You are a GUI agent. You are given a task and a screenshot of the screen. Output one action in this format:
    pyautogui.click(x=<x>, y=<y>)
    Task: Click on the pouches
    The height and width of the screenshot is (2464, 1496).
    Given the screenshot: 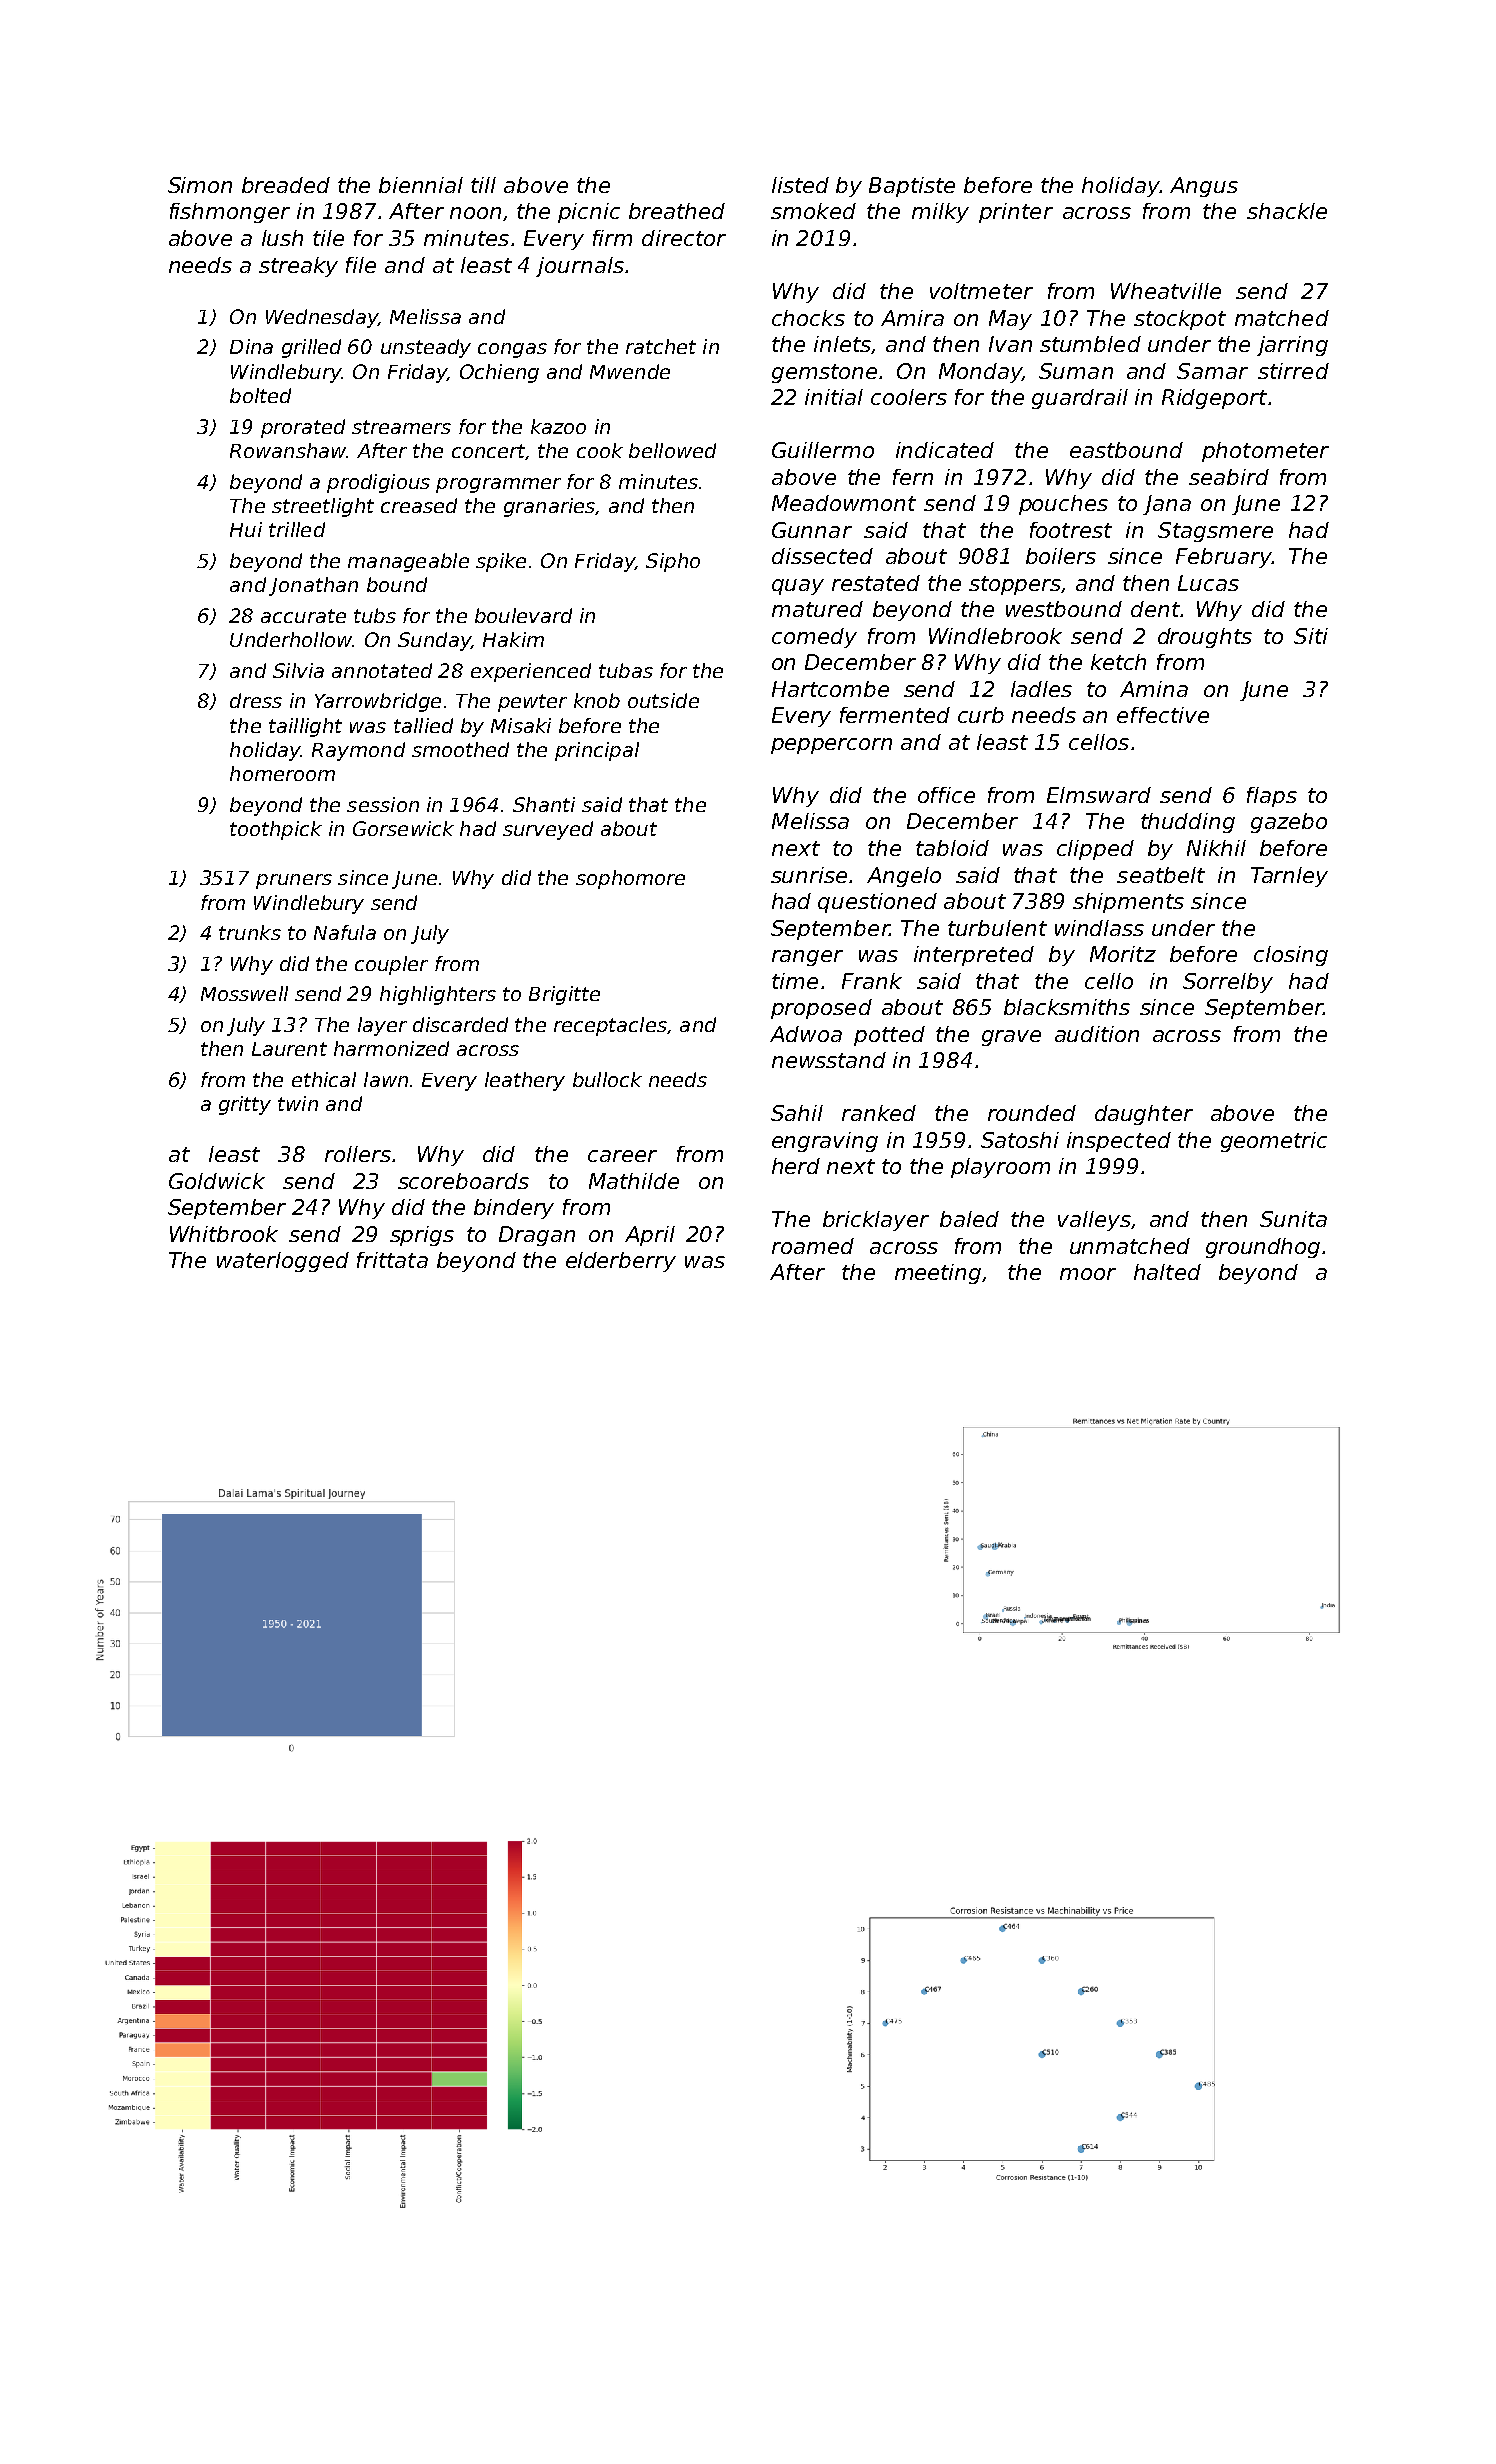 What is the action you would take?
    pyautogui.click(x=1063, y=505)
